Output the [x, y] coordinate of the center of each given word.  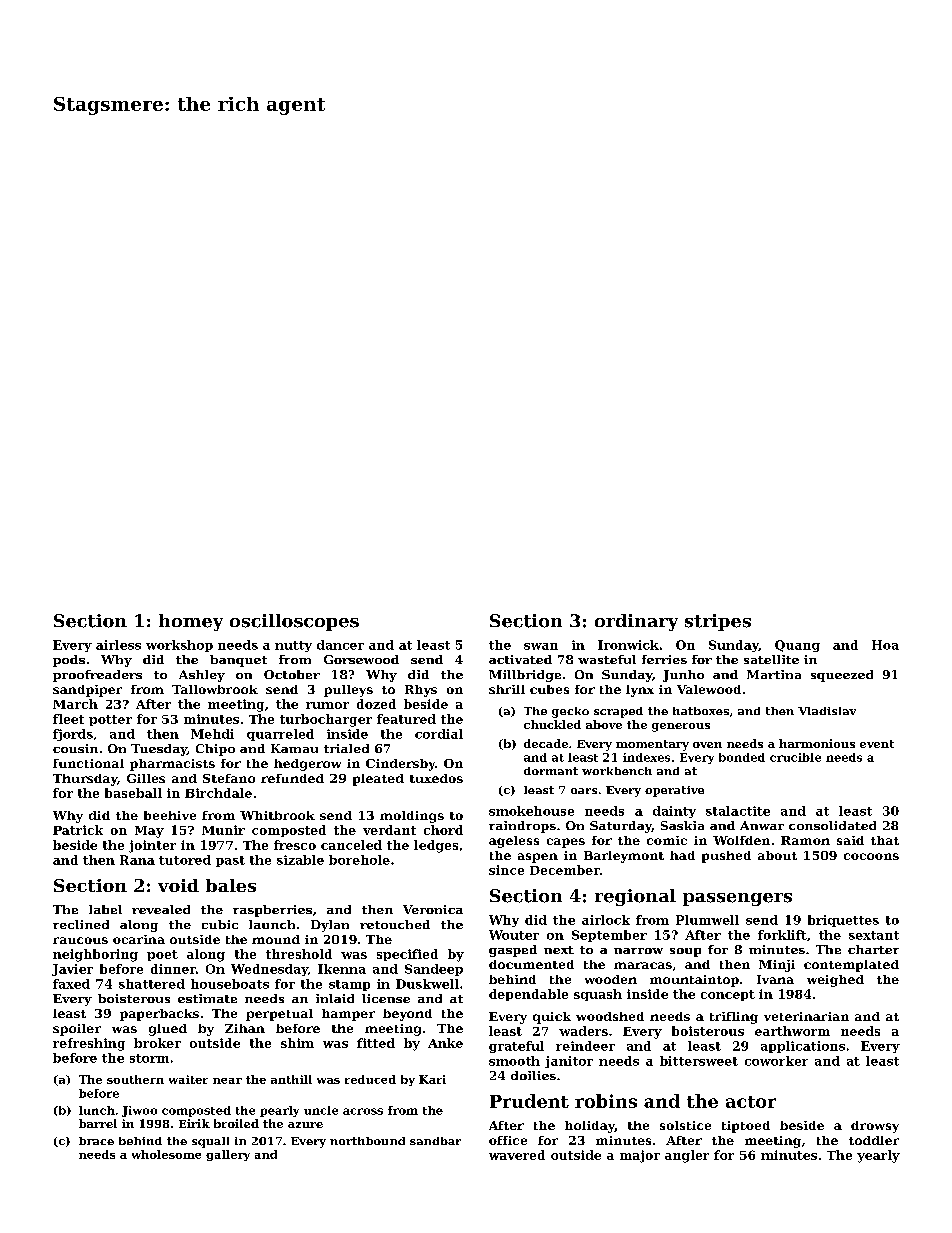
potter [110, 720]
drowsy [875, 1127]
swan [541, 646]
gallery [228, 1155]
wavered [517, 1155]
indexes [646, 757]
